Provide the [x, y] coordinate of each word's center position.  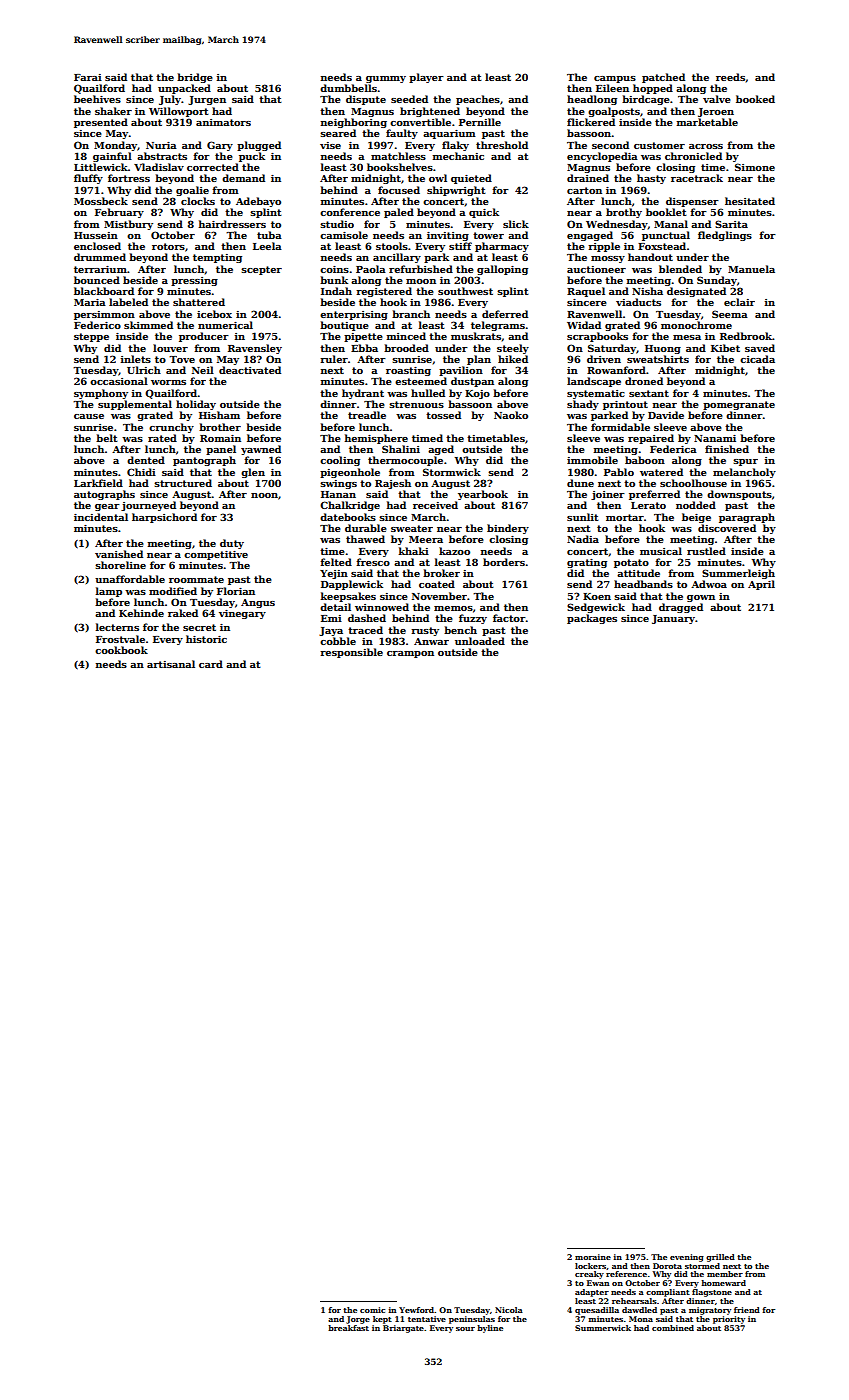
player [426, 78]
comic [372, 1310]
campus [615, 79]
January [673, 619]
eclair [739, 302]
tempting [217, 258]
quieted [471, 179]
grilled [720, 1258]
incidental [101, 517]
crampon [410, 654]
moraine [593, 1257]
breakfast [348, 1328]
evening [687, 1258]
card [211, 664]
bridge [195, 78]
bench [460, 630]
